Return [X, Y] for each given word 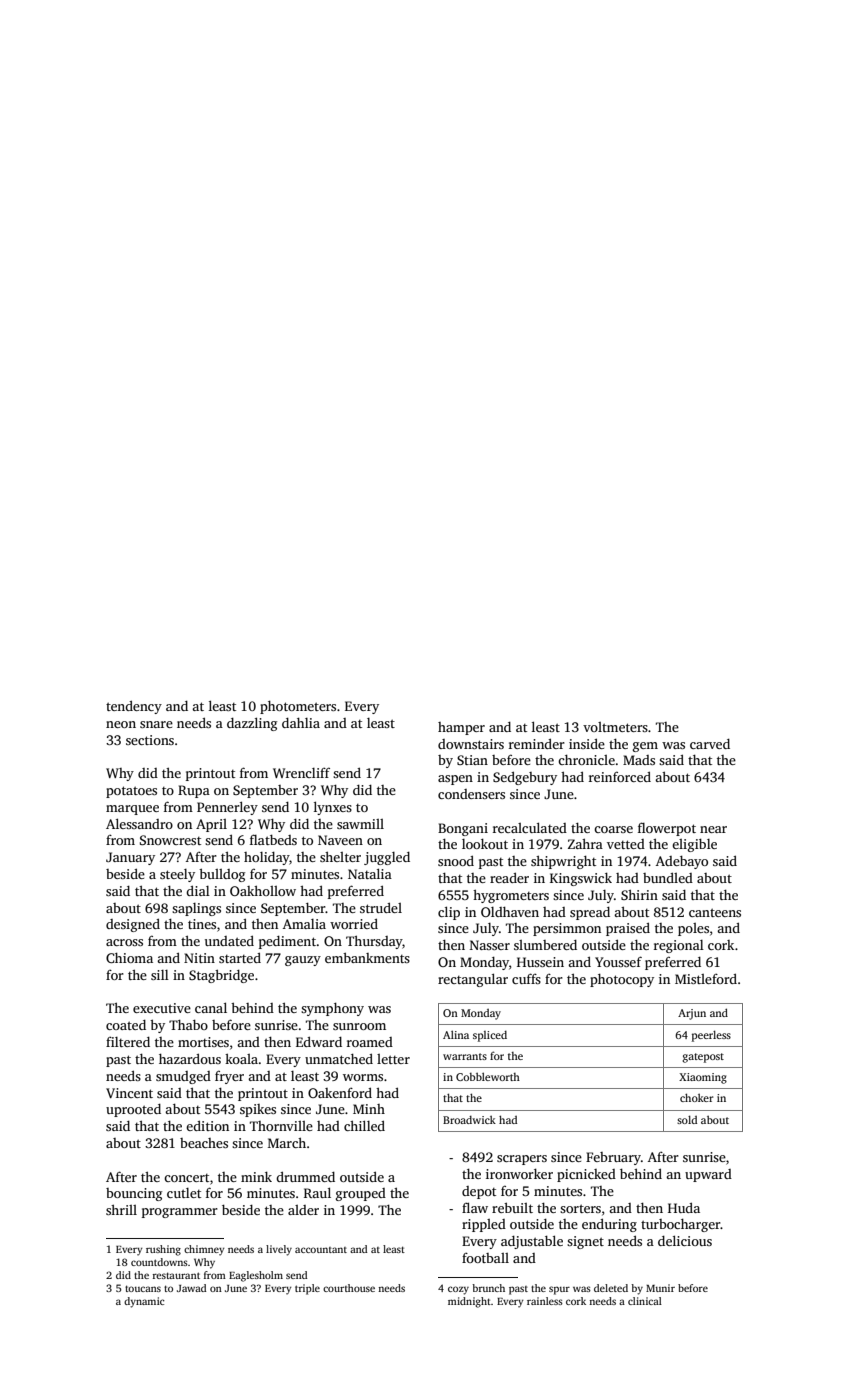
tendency [134, 707]
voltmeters [615, 727]
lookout [485, 843]
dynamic [144, 1302]
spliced [490, 1036]
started [240, 957]
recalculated [530, 827]
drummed [305, 1176]
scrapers [522, 1160]
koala [241, 1058]
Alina [456, 1034]
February [613, 1158]
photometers [298, 707]
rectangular [473, 980]
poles [693, 929]
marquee [132, 810]
